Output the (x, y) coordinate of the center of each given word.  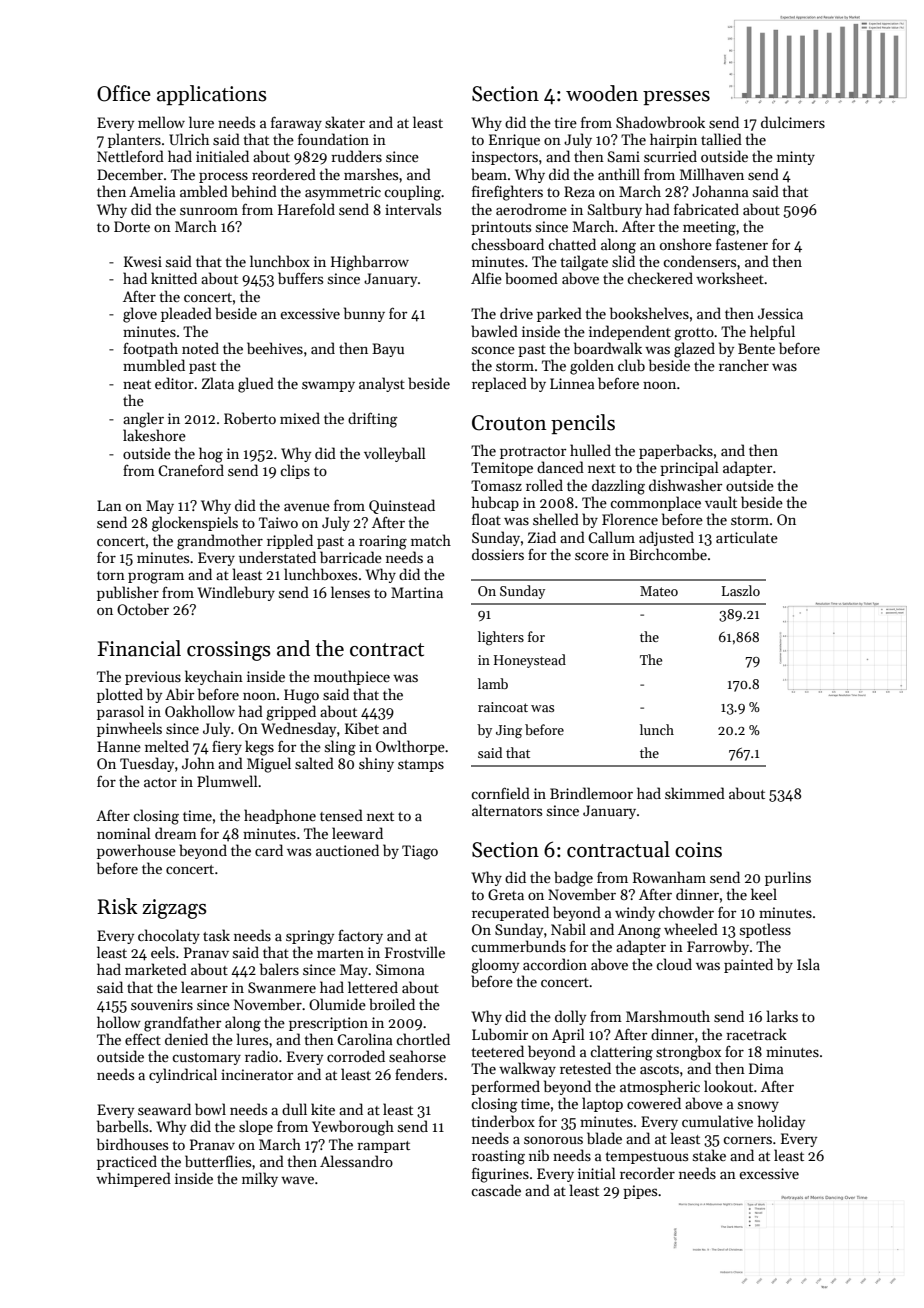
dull (294, 1109)
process (223, 177)
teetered (497, 1051)
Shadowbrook (660, 122)
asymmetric (343, 193)
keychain (214, 677)
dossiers (498, 554)
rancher (744, 365)
